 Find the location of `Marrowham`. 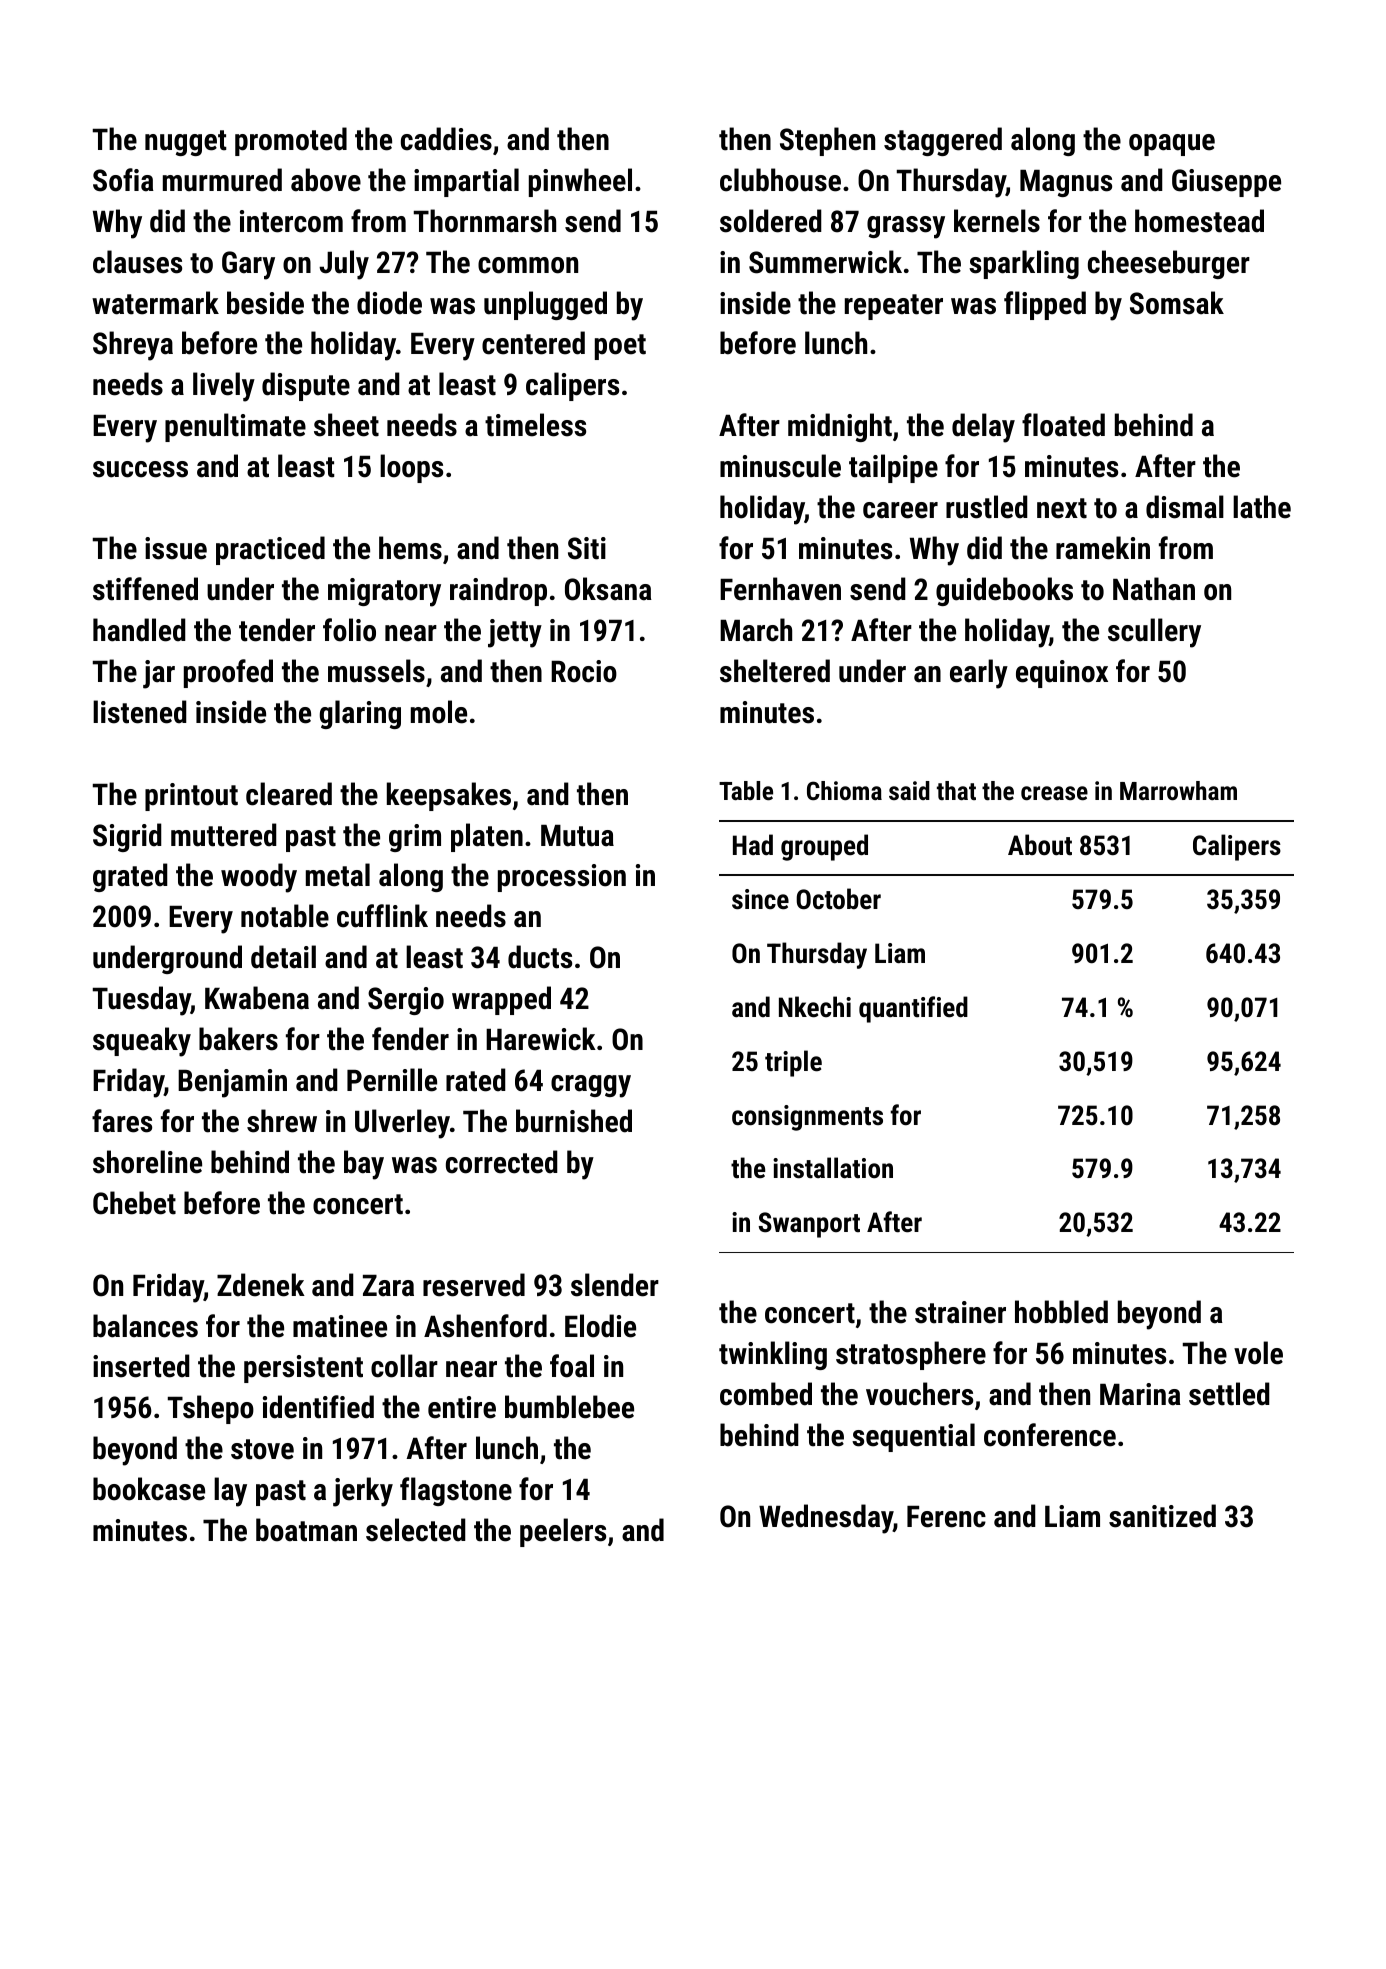

Marrowham is located at coordinates (1178, 790).
